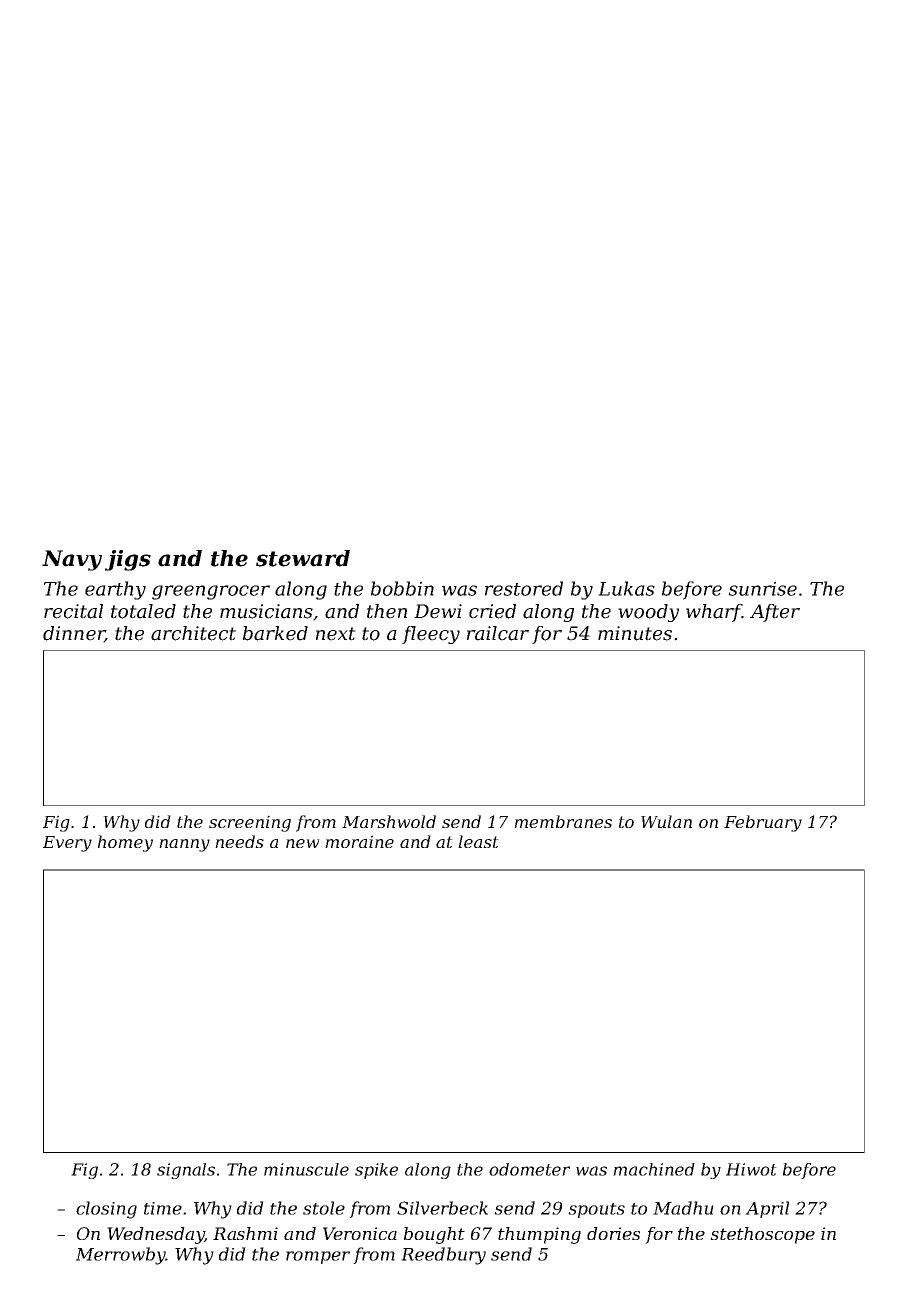 The height and width of the screenshot is (1316, 908). Describe the element at coordinates (751, 1169) in the screenshot. I see `Hiwot` at that location.
